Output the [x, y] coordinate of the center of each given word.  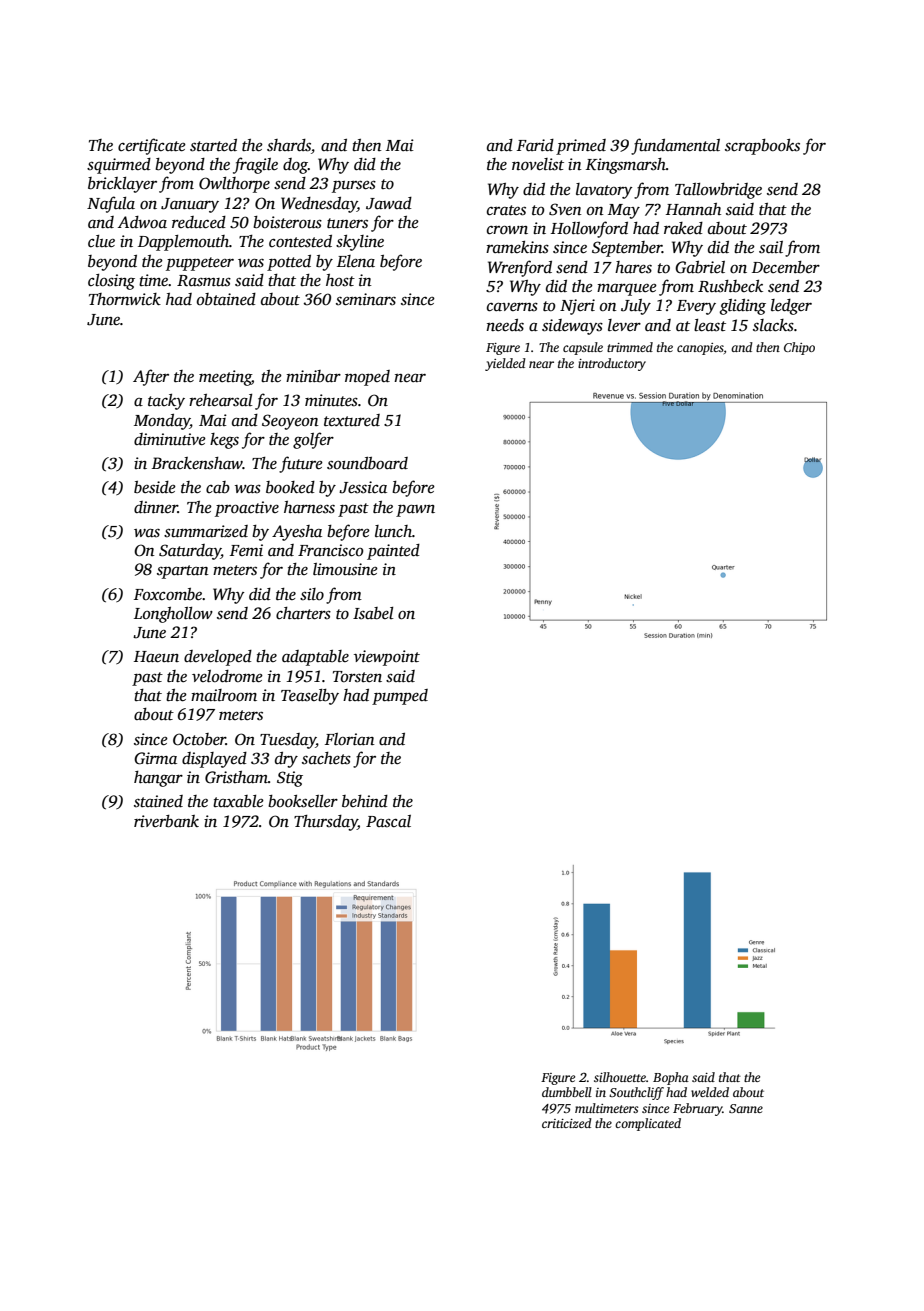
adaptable [315, 658]
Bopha [671, 1078]
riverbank [166, 821]
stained [158, 801]
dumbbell [567, 1092]
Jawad [389, 203]
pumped [400, 697]
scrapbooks [762, 147]
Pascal [388, 821]
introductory [612, 364]
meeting [225, 378]
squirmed [119, 166]
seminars [366, 299]
